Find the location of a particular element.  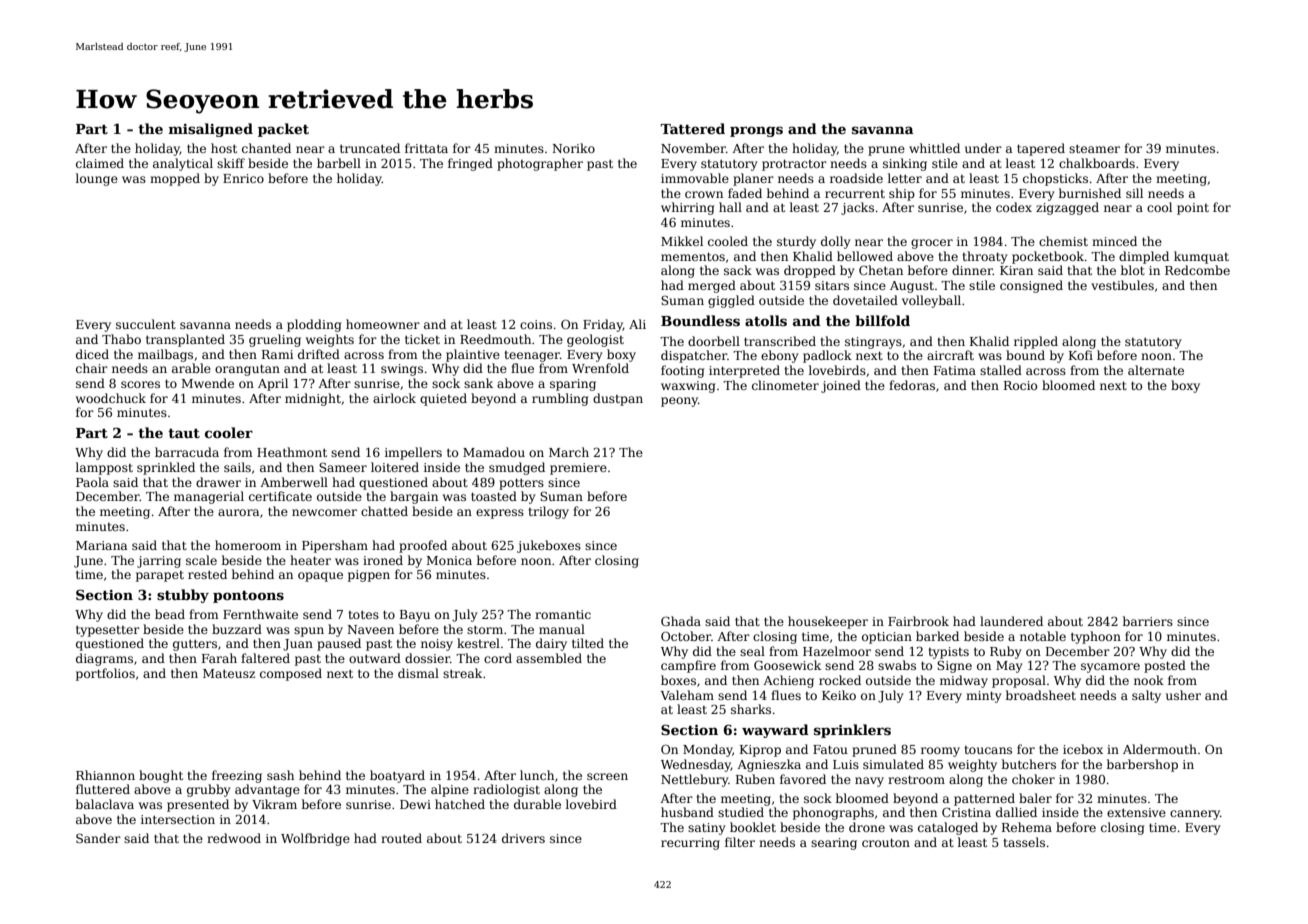

sprinkled is located at coordinates (166, 468).
